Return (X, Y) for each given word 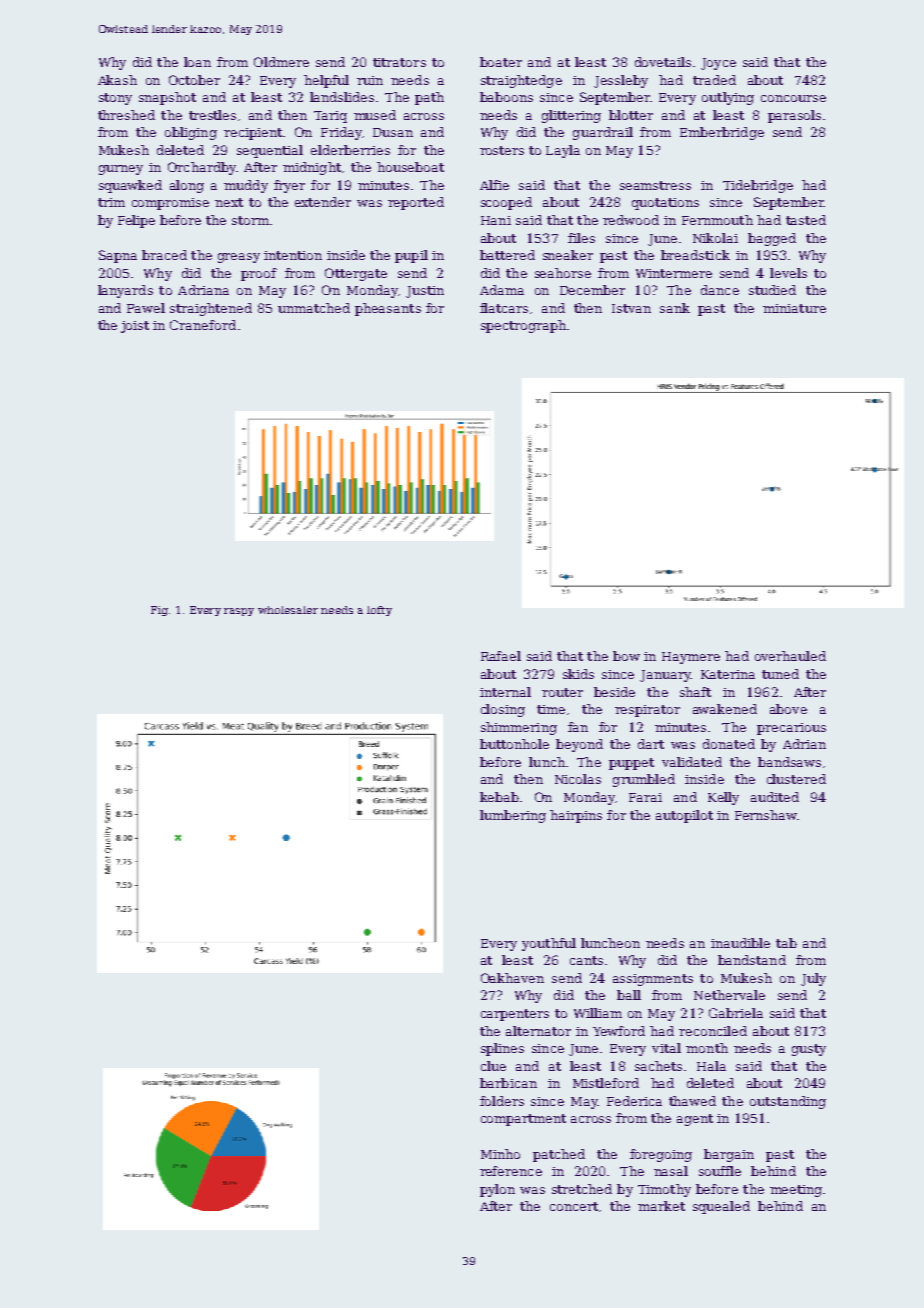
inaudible (740, 943)
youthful (549, 944)
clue (493, 1066)
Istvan (631, 308)
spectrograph (523, 326)
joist (135, 327)
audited (775, 797)
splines (502, 1049)
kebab (499, 797)
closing (503, 710)
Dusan (393, 132)
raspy (239, 612)
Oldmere (281, 62)
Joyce (718, 64)
